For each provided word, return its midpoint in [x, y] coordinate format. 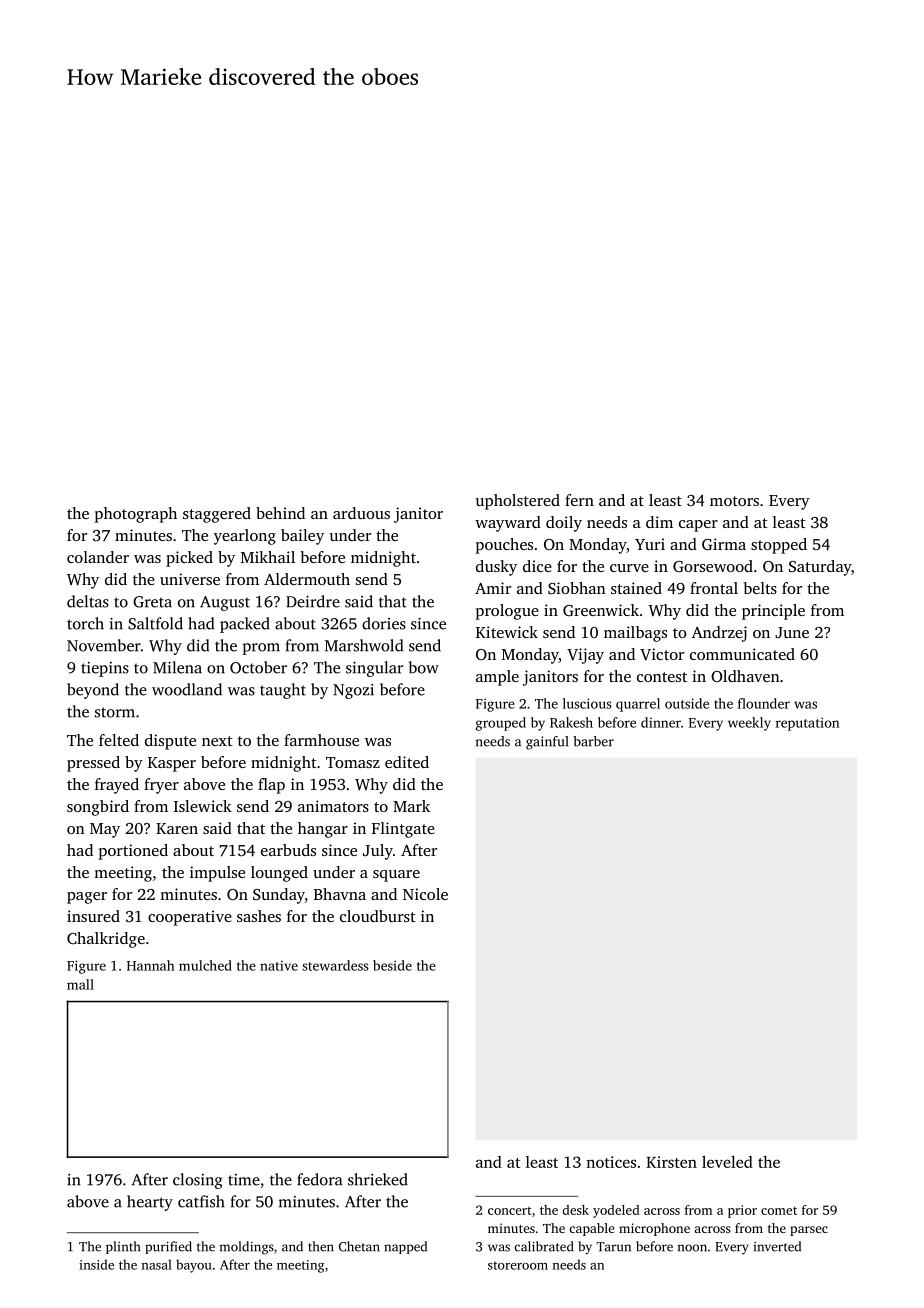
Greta [152, 602]
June [792, 632]
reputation [807, 724]
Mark [411, 806]
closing [198, 1181]
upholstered [518, 502]
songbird [98, 808]
